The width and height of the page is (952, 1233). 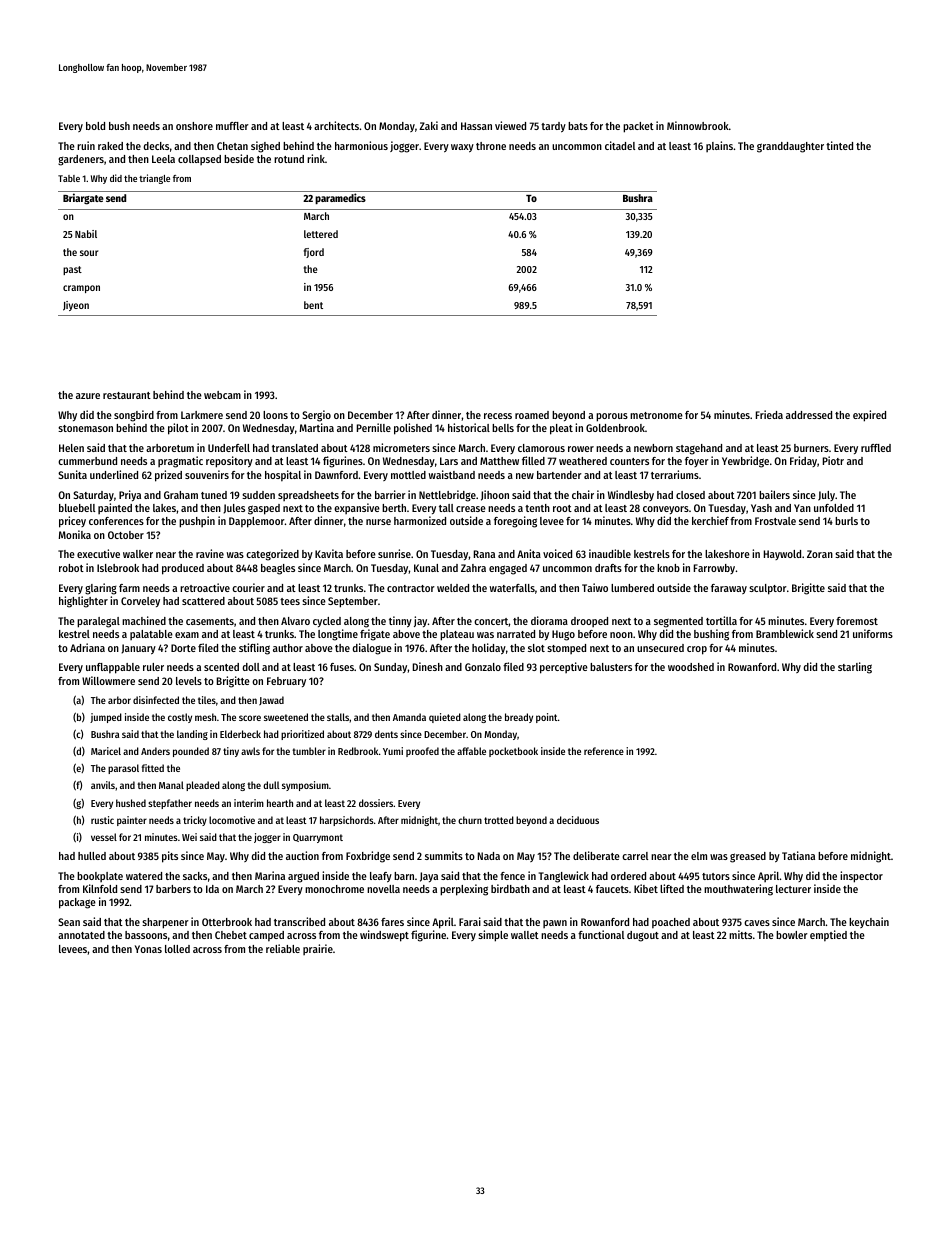 What do you see at coordinates (329, 553) in the page?
I see `Kavita` at bounding box center [329, 553].
